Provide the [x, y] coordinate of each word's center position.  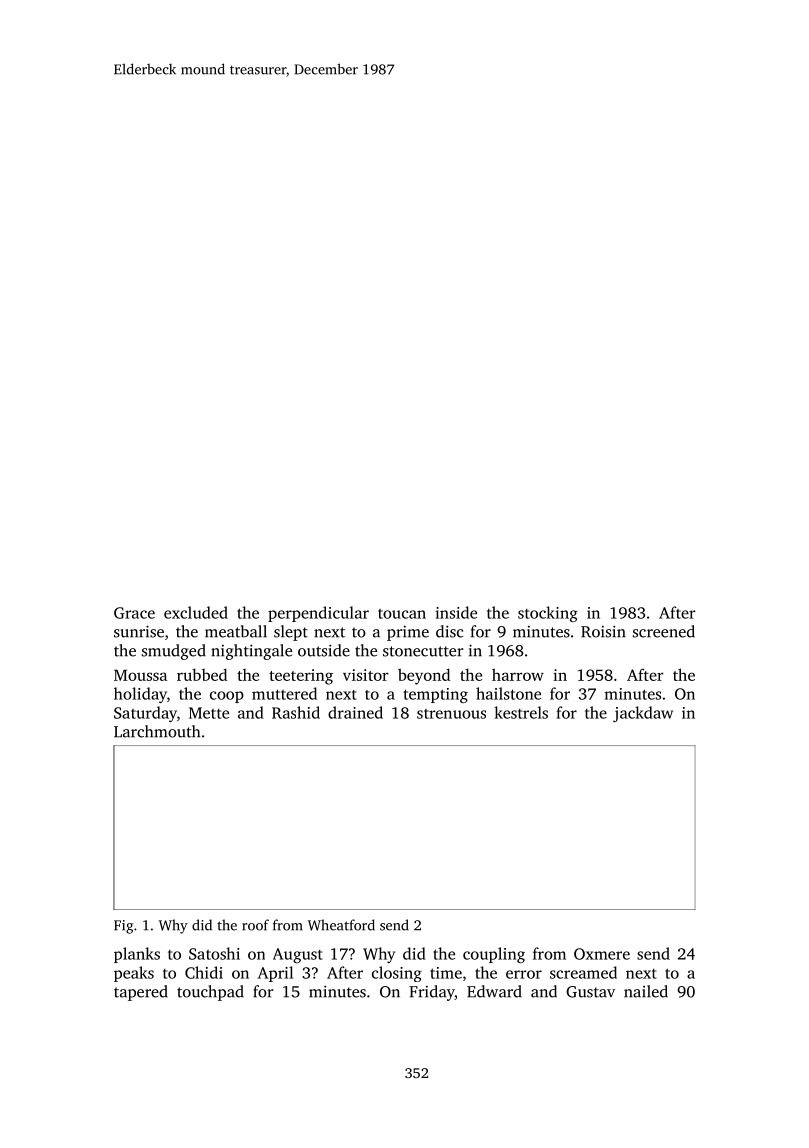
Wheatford [341, 925]
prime [408, 633]
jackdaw [643, 714]
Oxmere [602, 954]
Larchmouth [157, 731]
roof [255, 925]
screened [664, 631]
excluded [196, 612]
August [298, 955]
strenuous [451, 714]
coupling [494, 955]
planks [137, 955]
